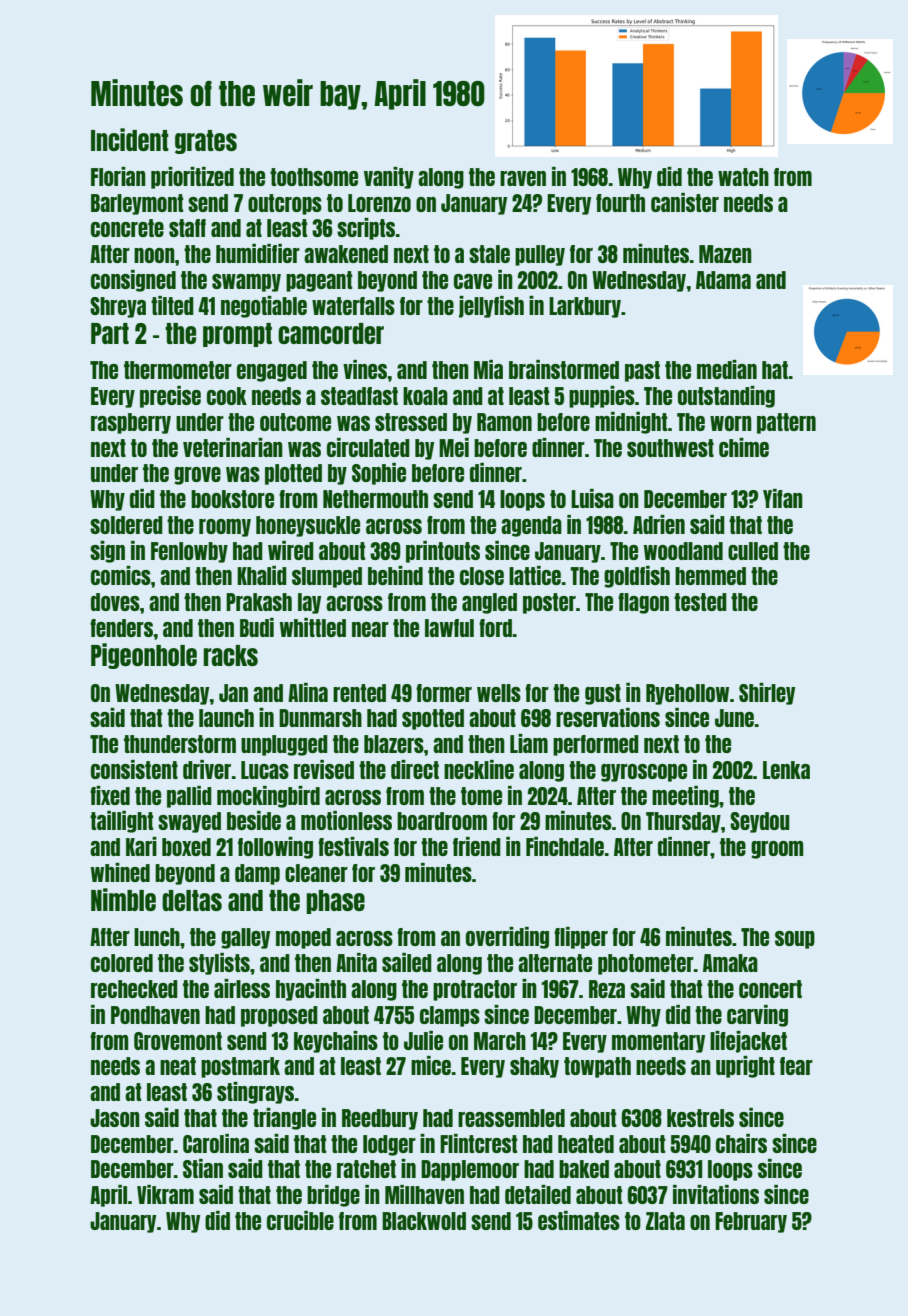 This screenshot has height=1316, width=908. Describe the element at coordinates (284, 1119) in the screenshot. I see `triangle` at that location.
